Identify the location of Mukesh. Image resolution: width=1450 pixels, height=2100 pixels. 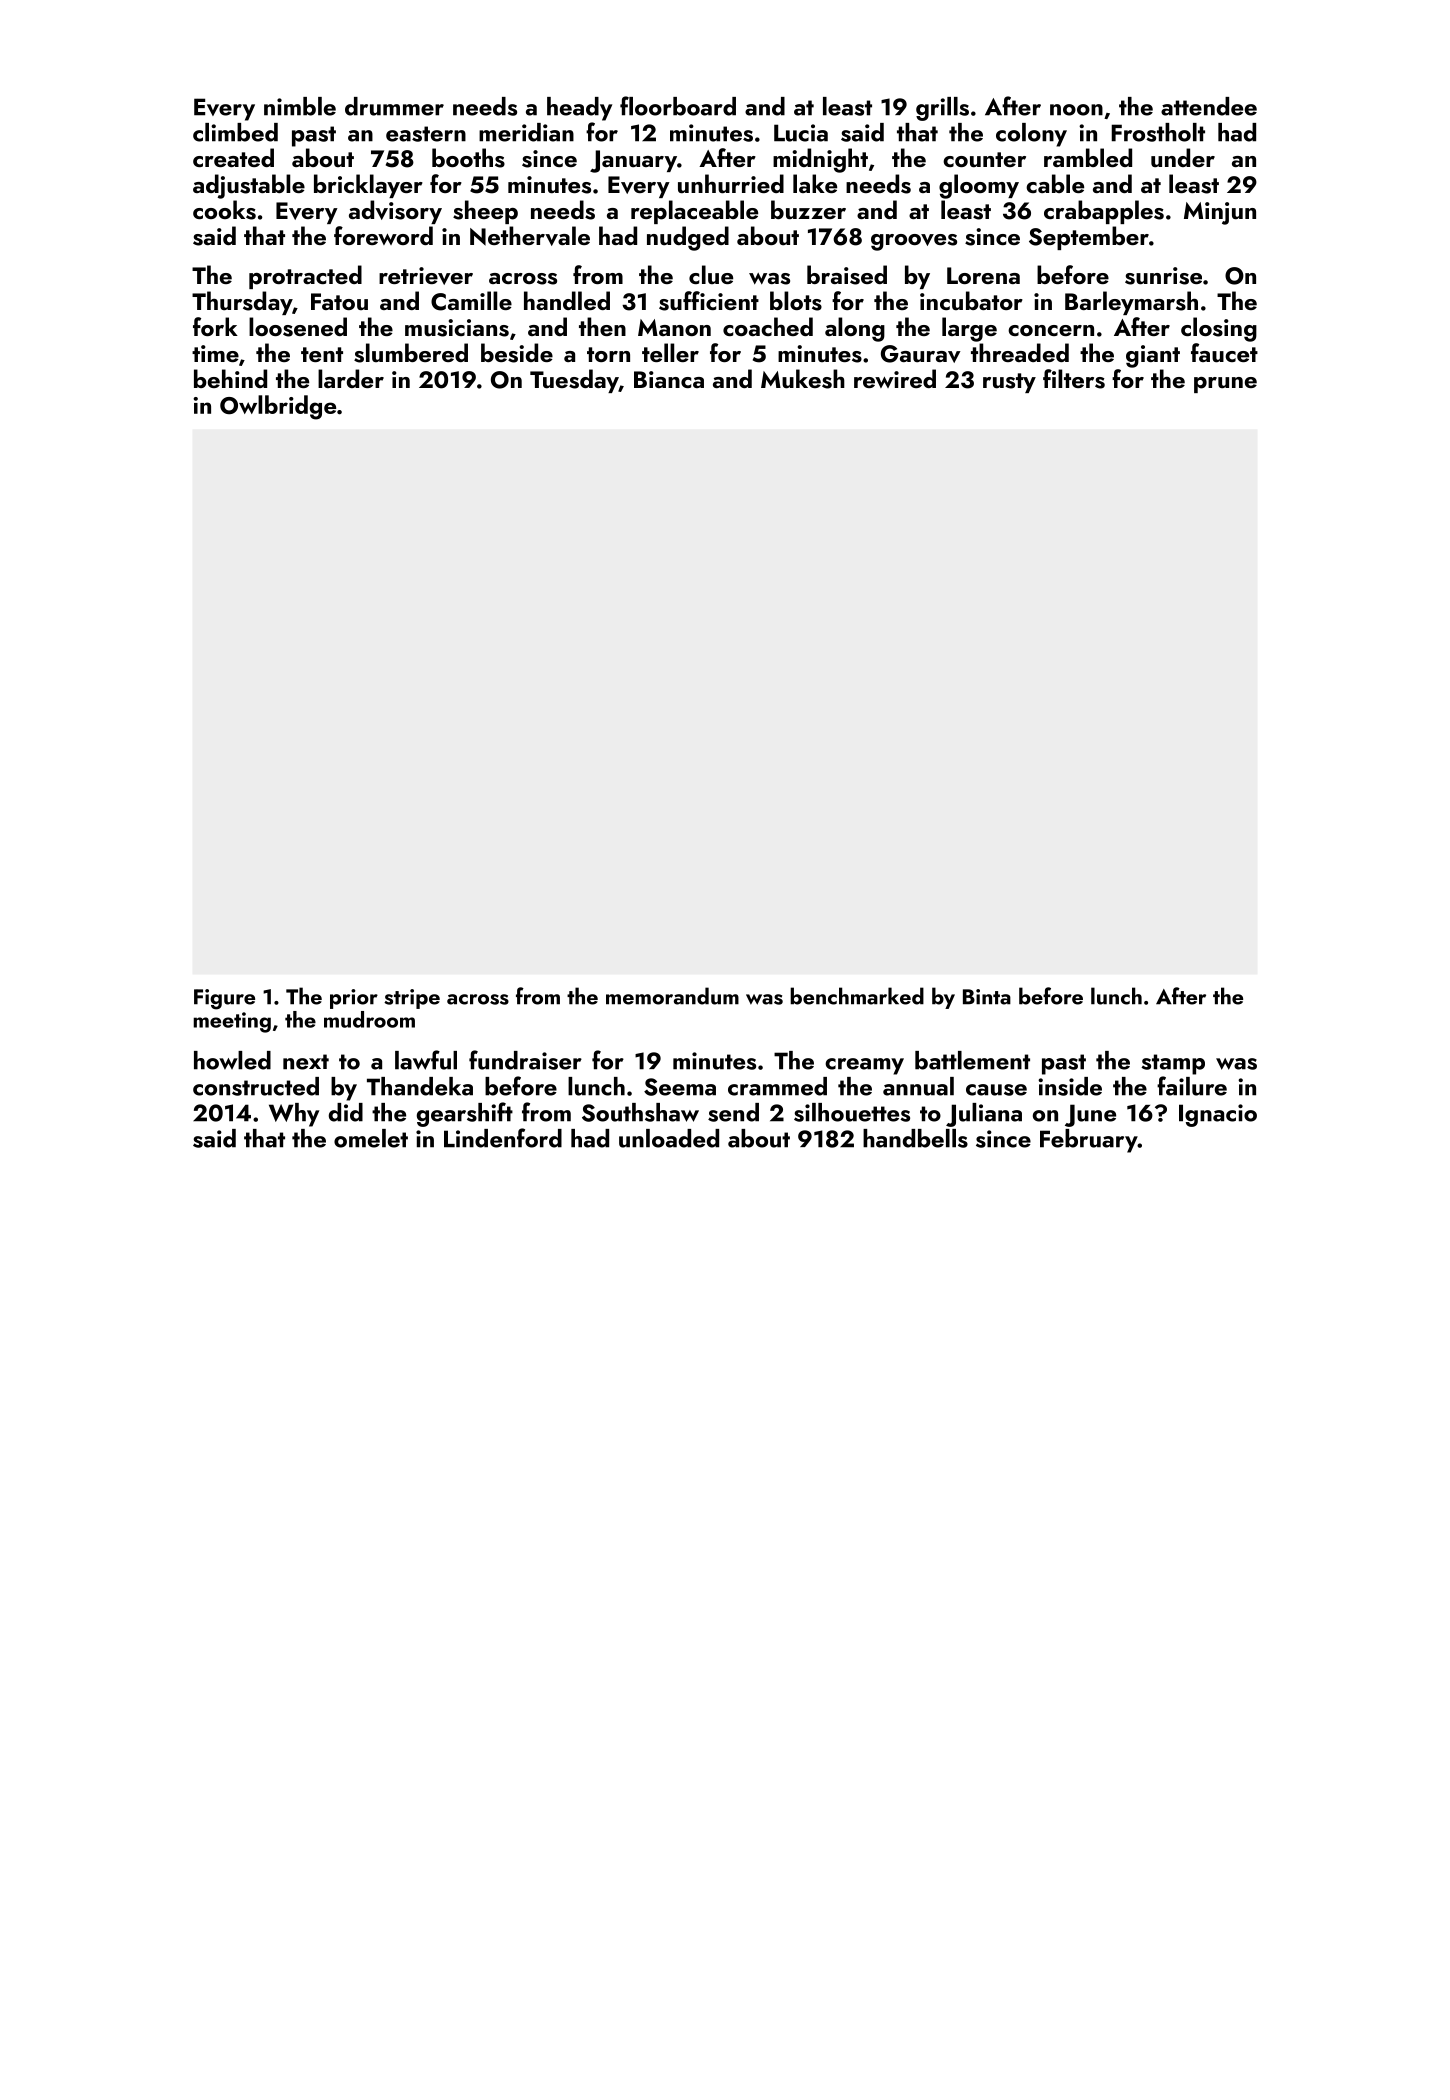
(803, 379).
